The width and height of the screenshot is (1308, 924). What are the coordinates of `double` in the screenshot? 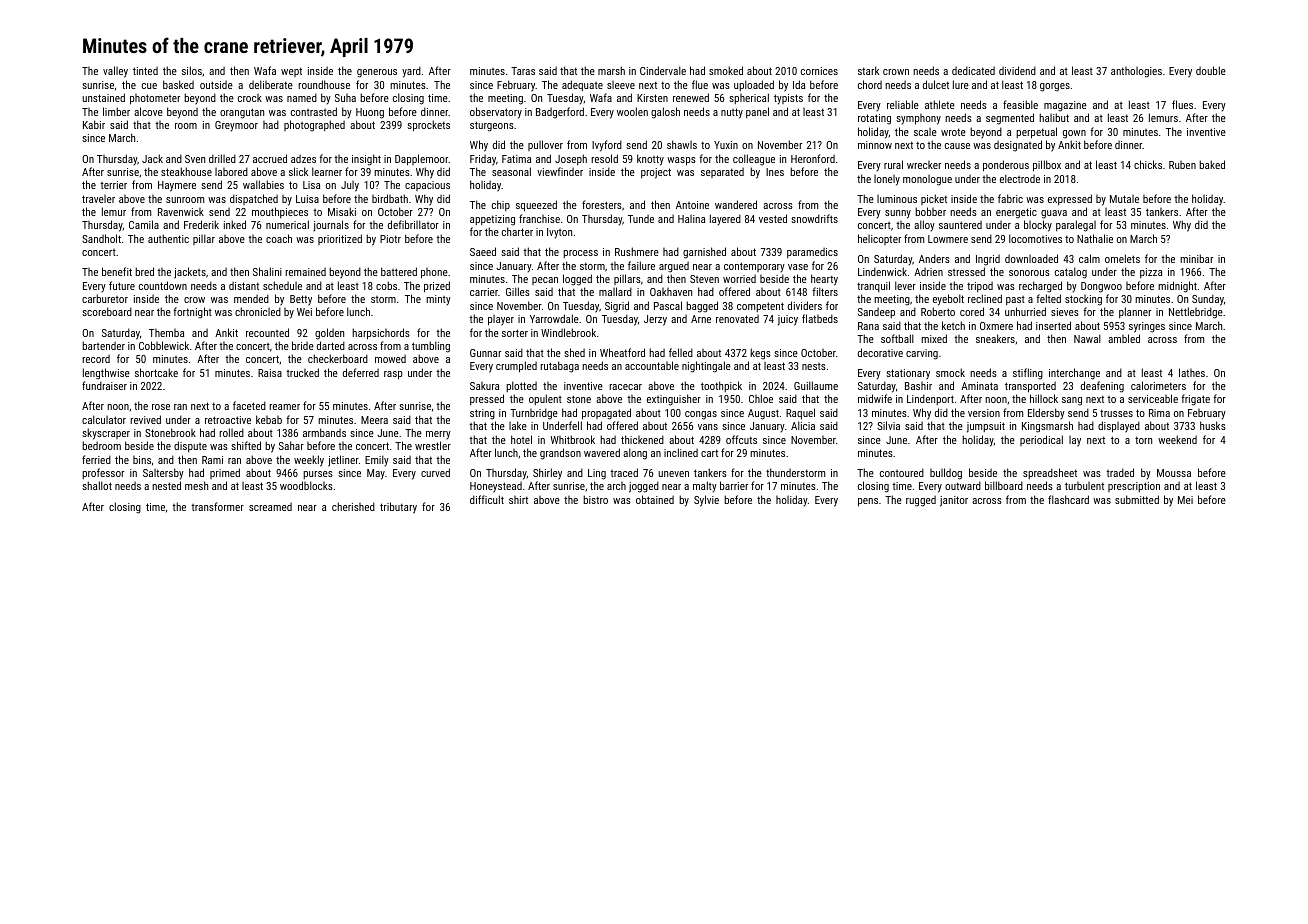 It's located at (1211, 70).
